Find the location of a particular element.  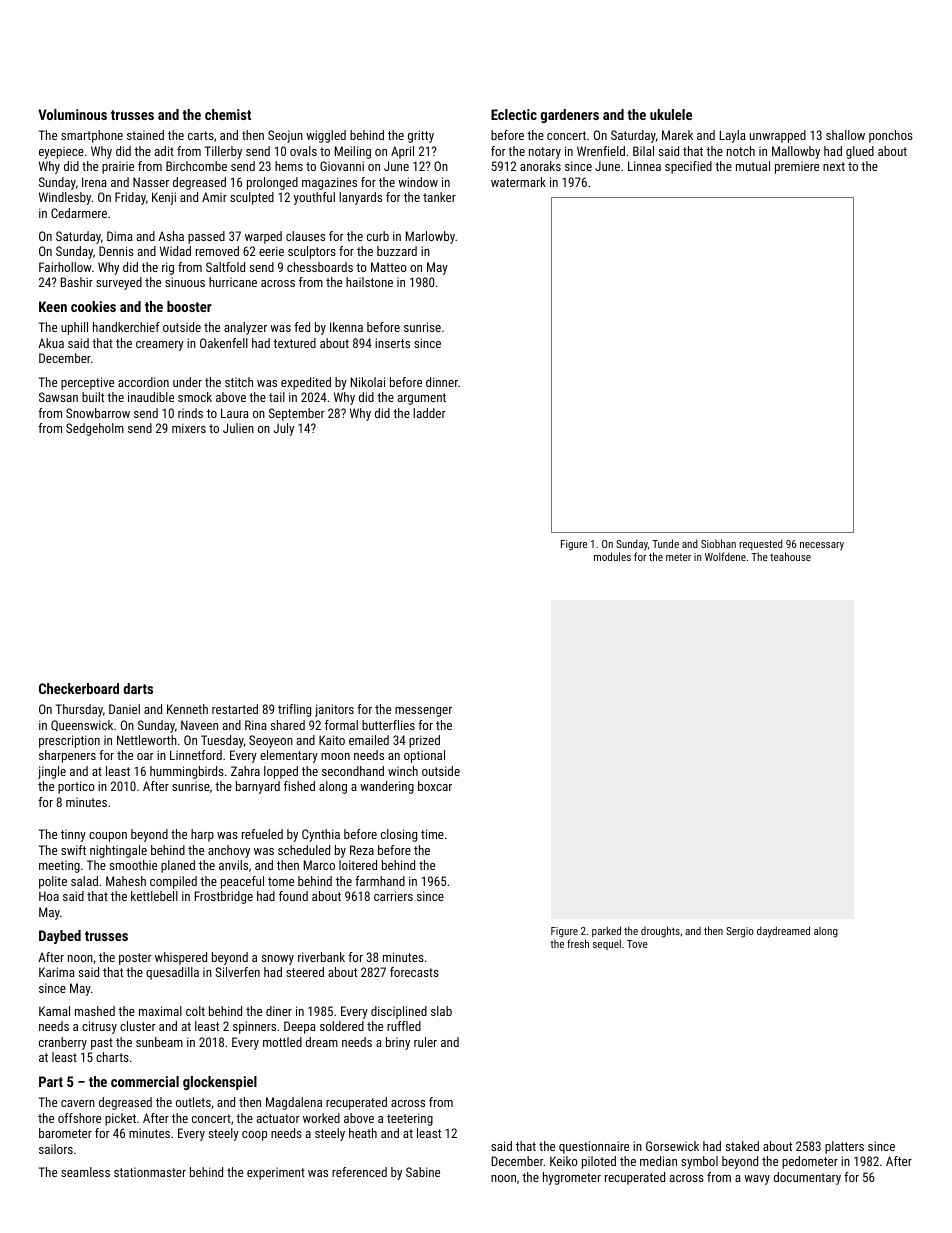

tanker is located at coordinates (439, 197).
